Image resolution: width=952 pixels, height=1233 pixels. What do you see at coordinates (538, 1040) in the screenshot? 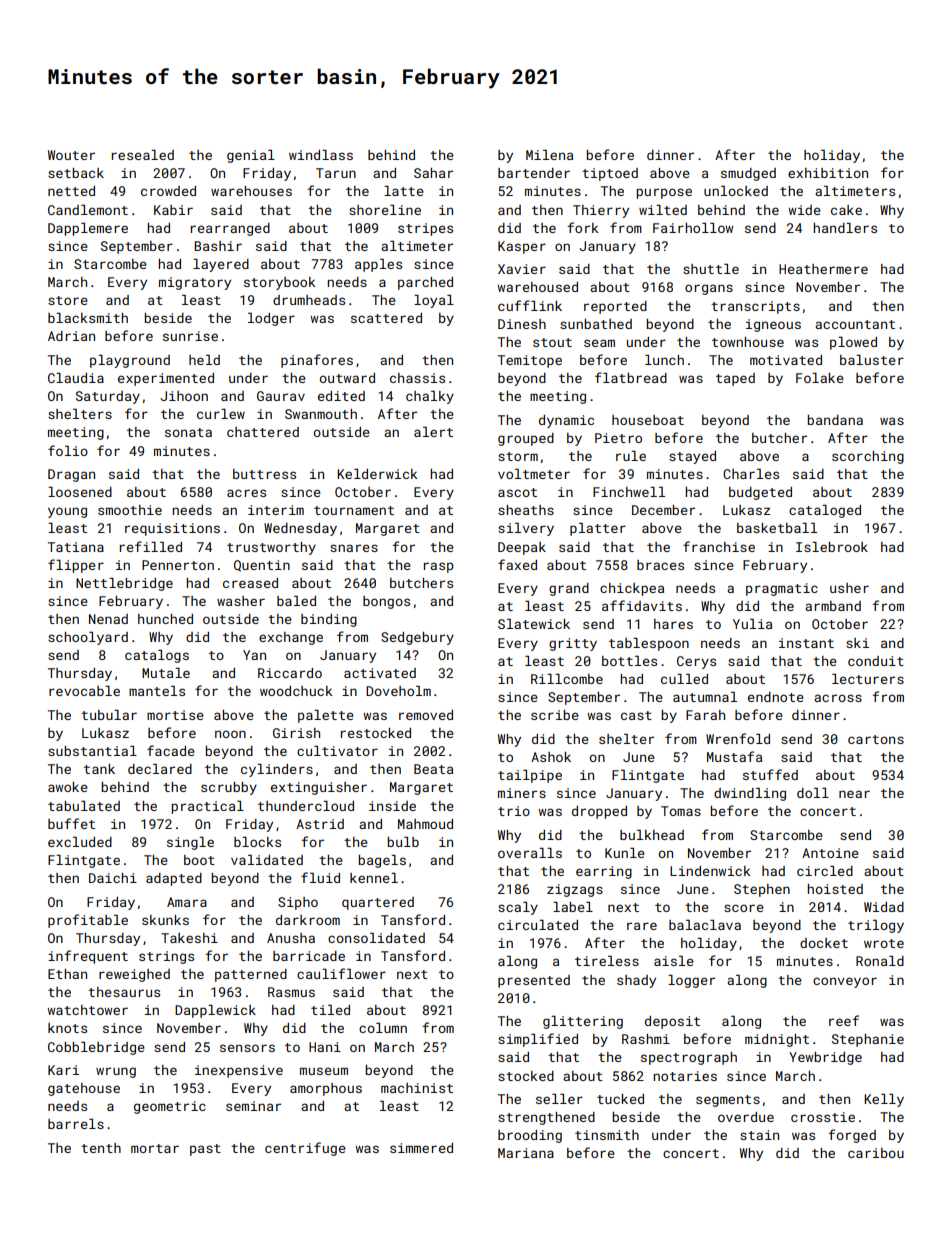
I see `simplified` at bounding box center [538, 1040].
